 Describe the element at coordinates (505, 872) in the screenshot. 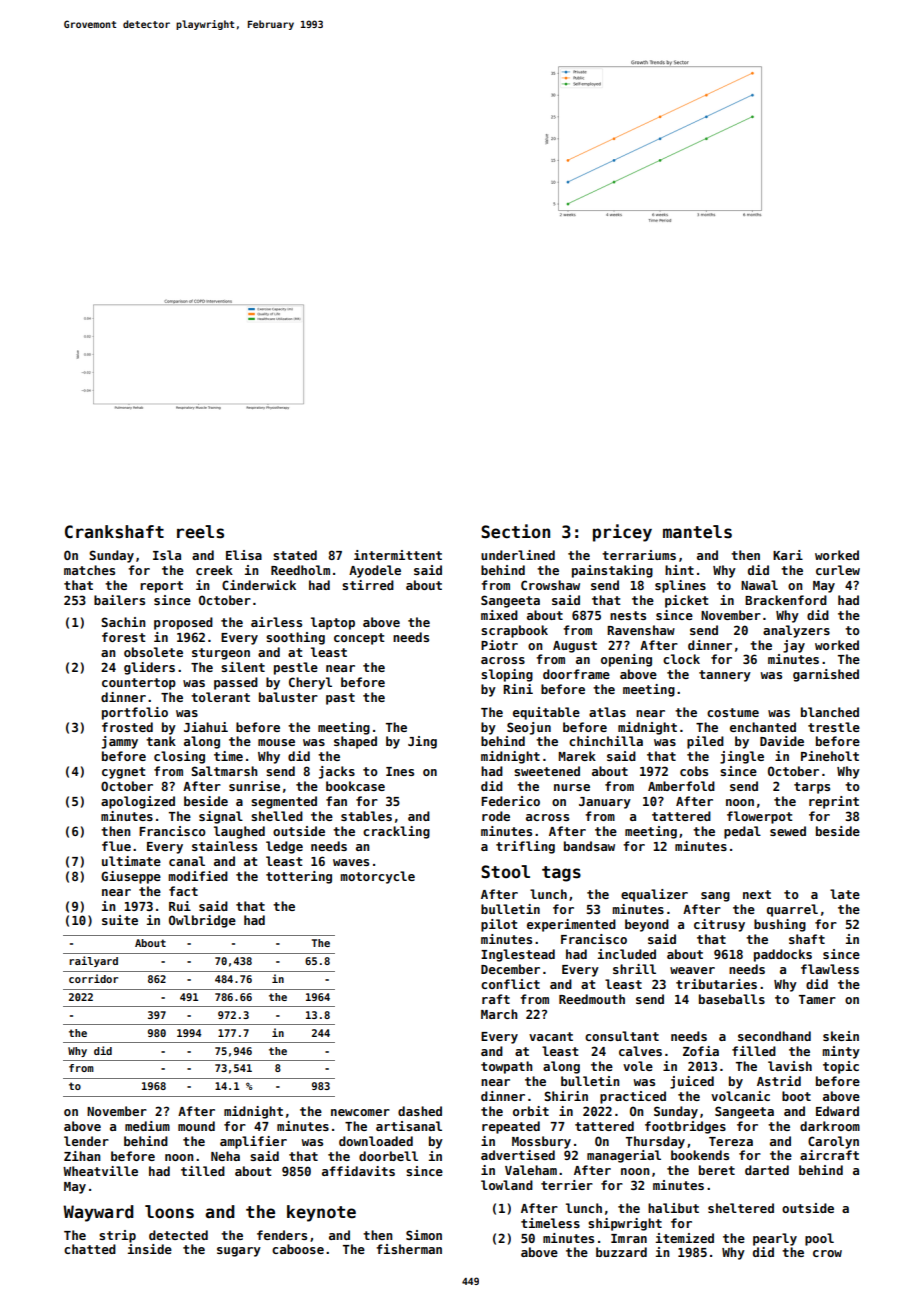

I see `Stool` at that location.
